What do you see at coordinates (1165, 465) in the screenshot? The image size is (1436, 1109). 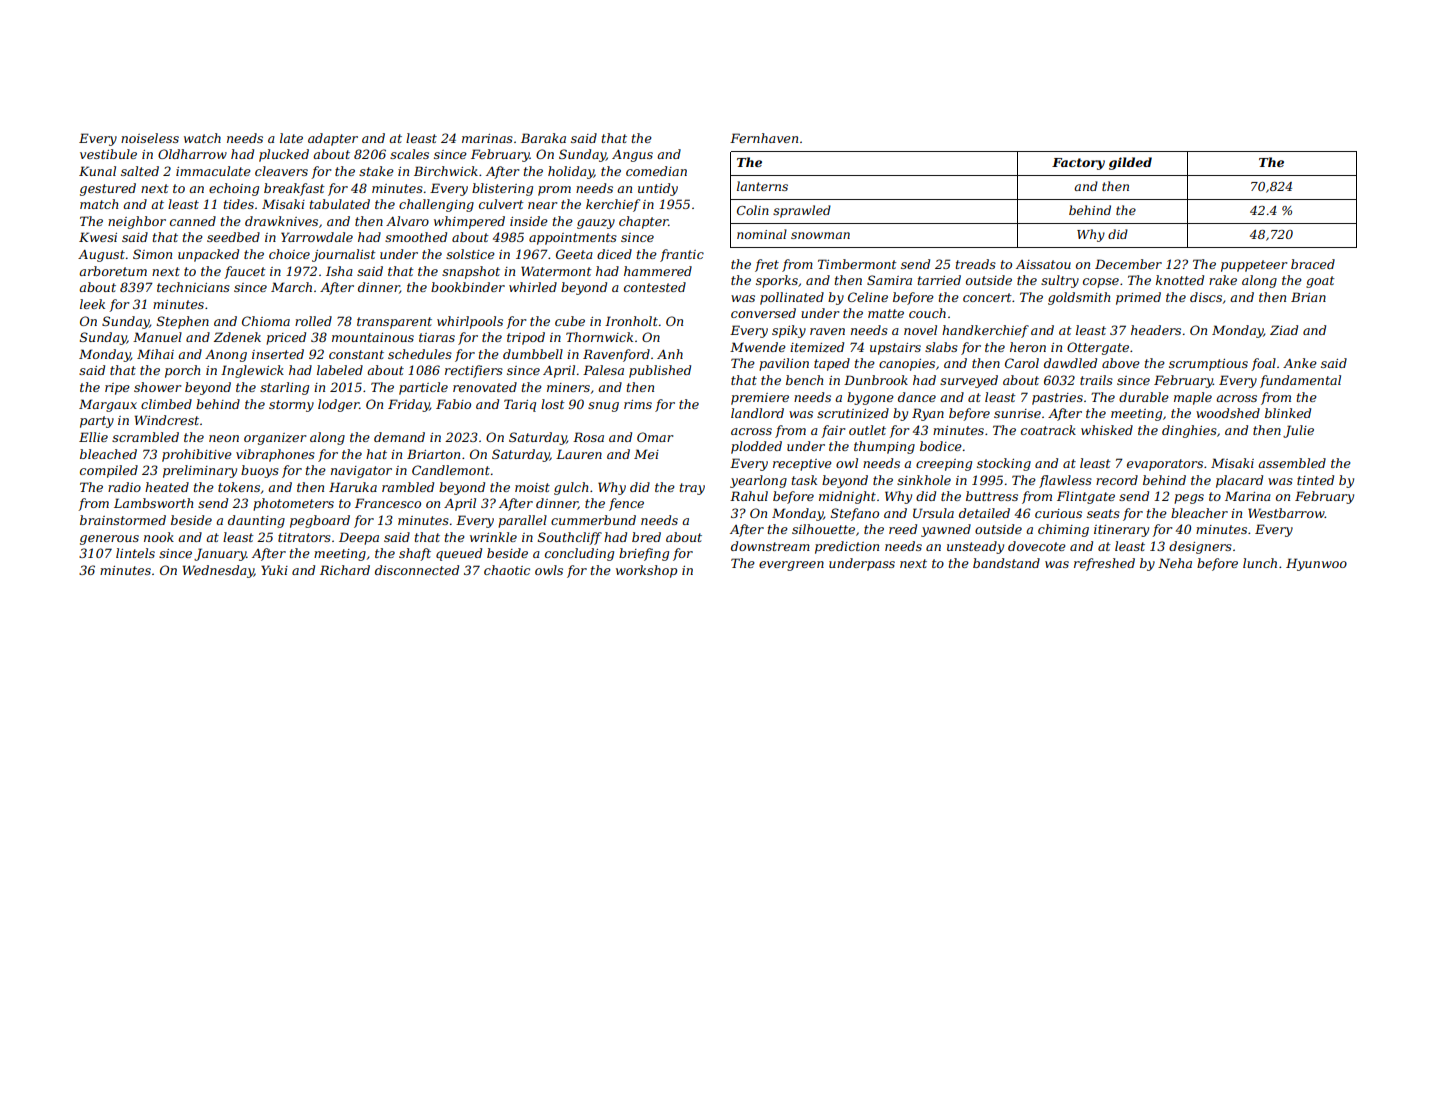 I see `evaporators` at bounding box center [1165, 465].
